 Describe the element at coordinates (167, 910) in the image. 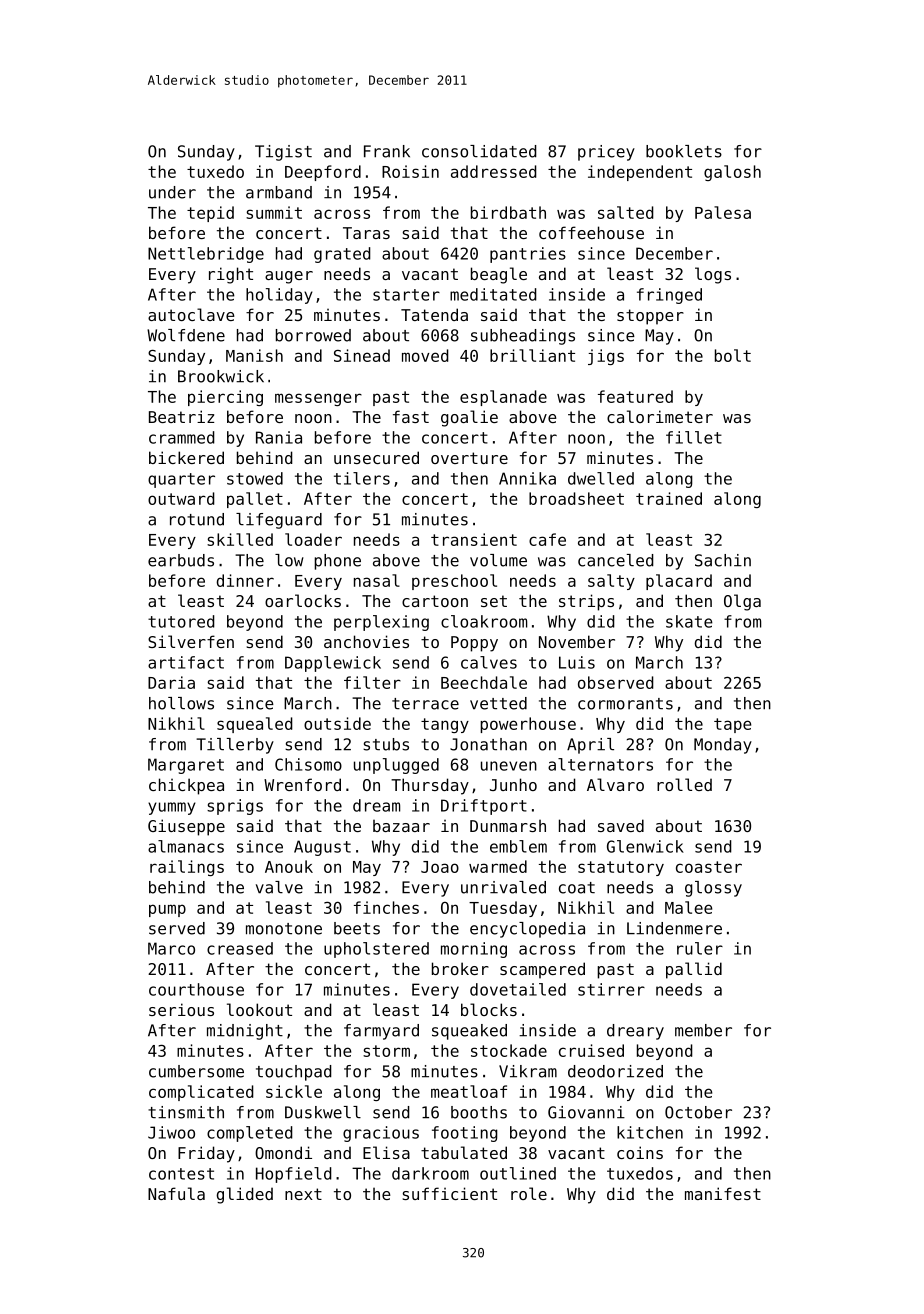

I see `pump` at that location.
